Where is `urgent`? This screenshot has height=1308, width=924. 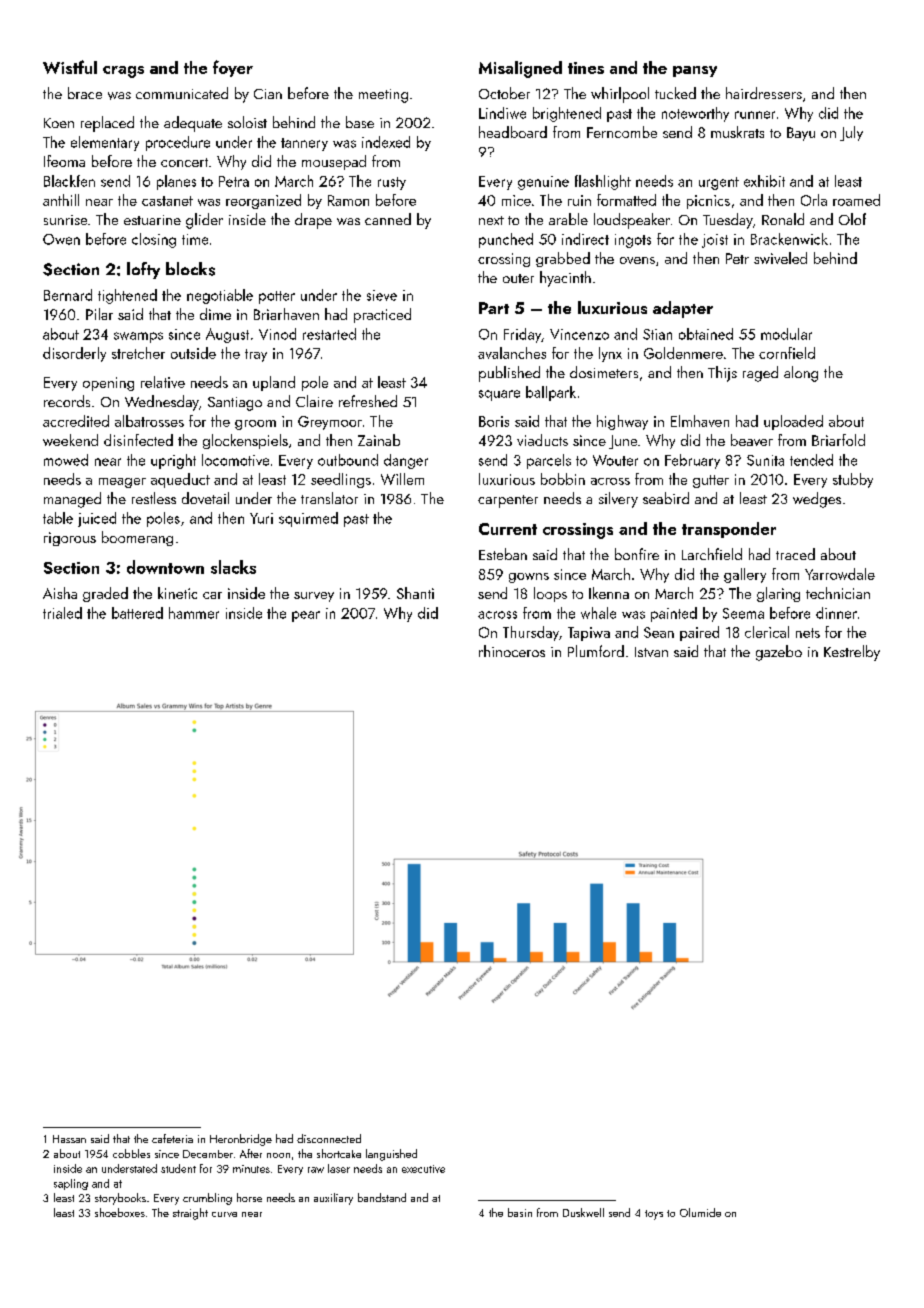 urgent is located at coordinates (719, 183).
